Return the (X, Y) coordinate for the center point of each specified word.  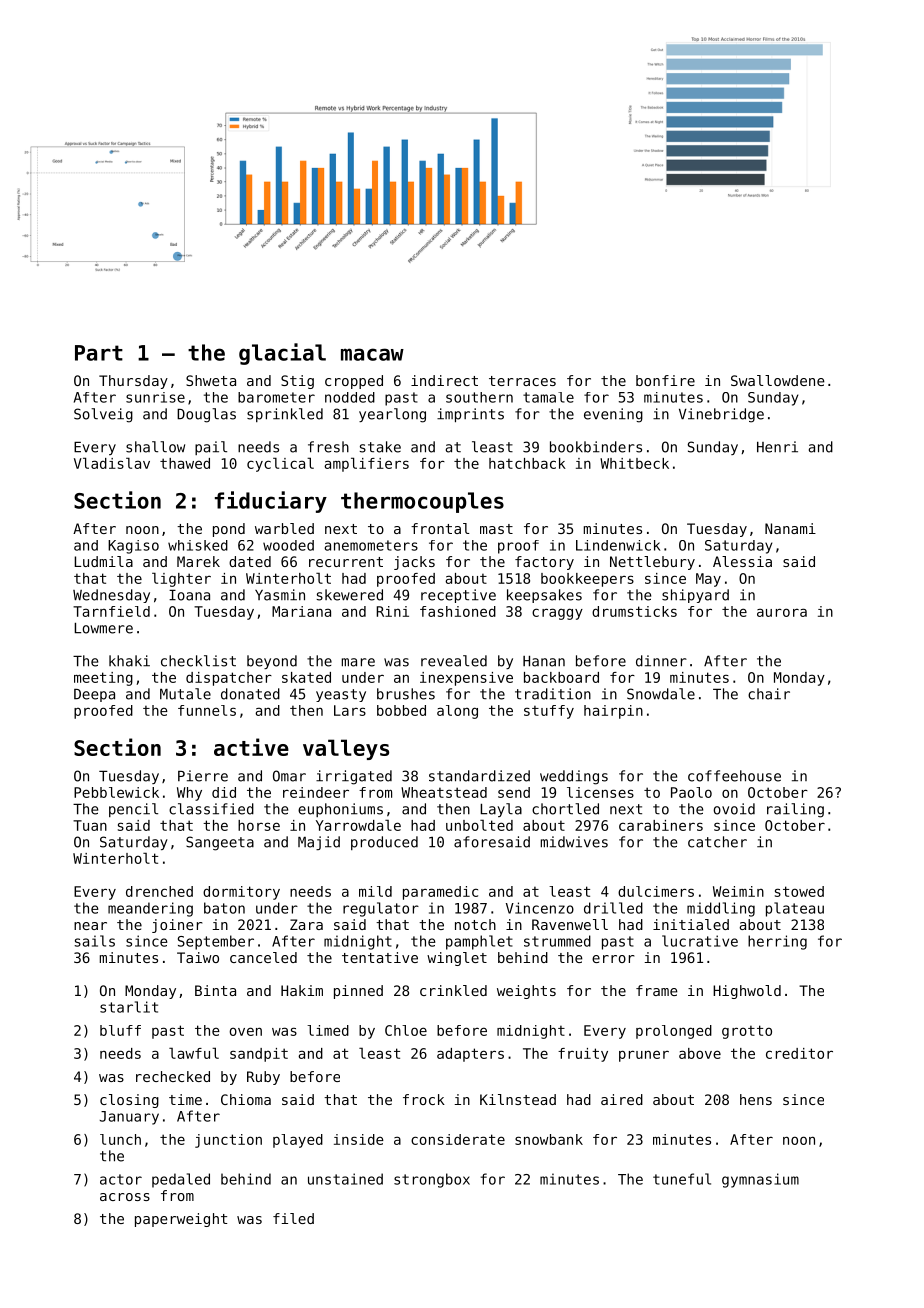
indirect (444, 380)
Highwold (747, 992)
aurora (782, 612)
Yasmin (280, 595)
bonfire (665, 380)
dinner (661, 661)
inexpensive (466, 679)
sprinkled (285, 415)
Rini (392, 611)
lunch (120, 1139)
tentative (380, 957)
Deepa (94, 695)
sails (94, 941)
